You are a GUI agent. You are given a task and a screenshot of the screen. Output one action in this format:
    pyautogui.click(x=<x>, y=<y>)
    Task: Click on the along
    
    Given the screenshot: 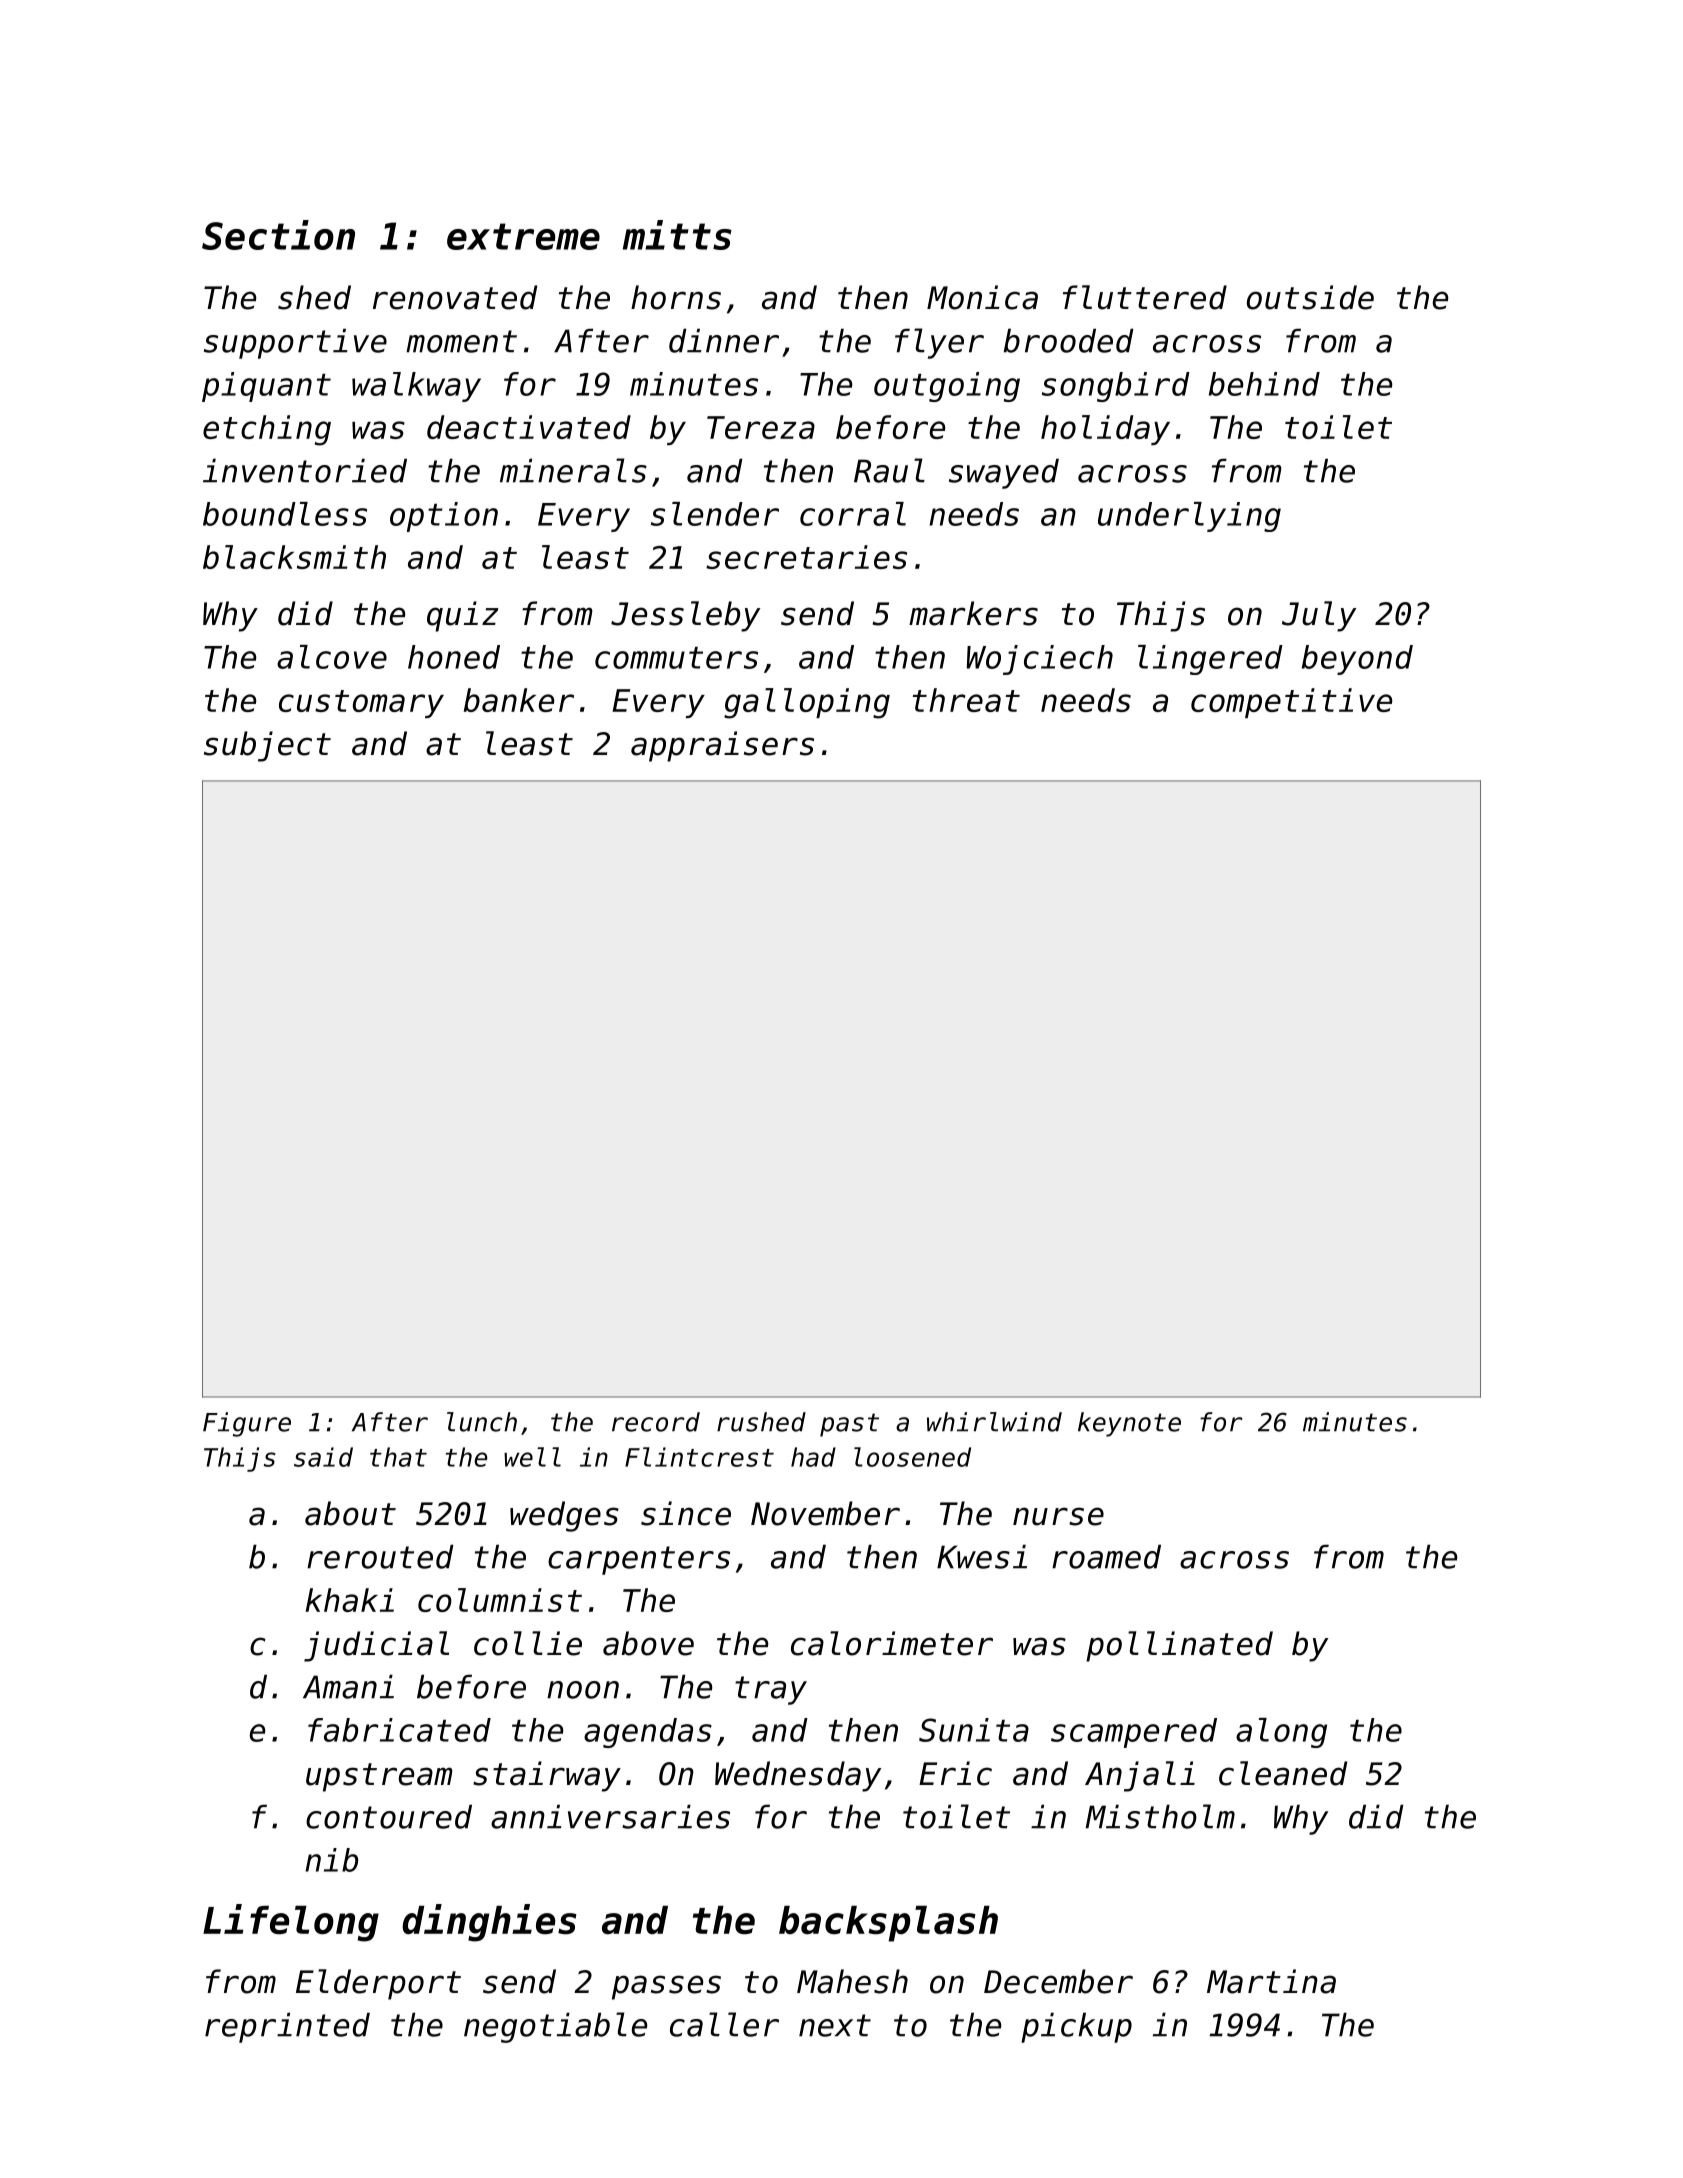 What is the action you would take?
    pyautogui.click(x=1281, y=1733)
